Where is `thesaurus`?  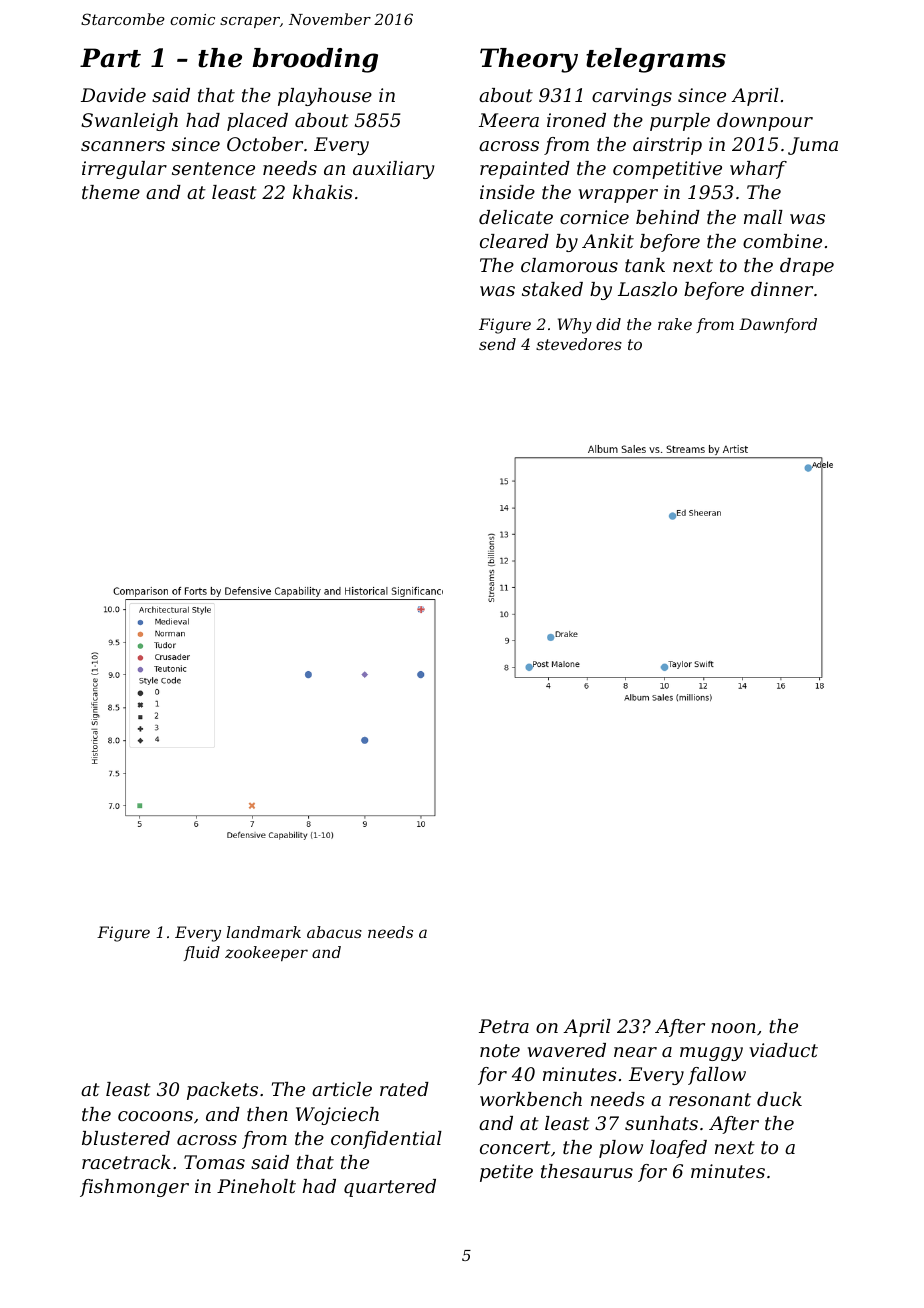
thesaurus is located at coordinates (587, 1171).
